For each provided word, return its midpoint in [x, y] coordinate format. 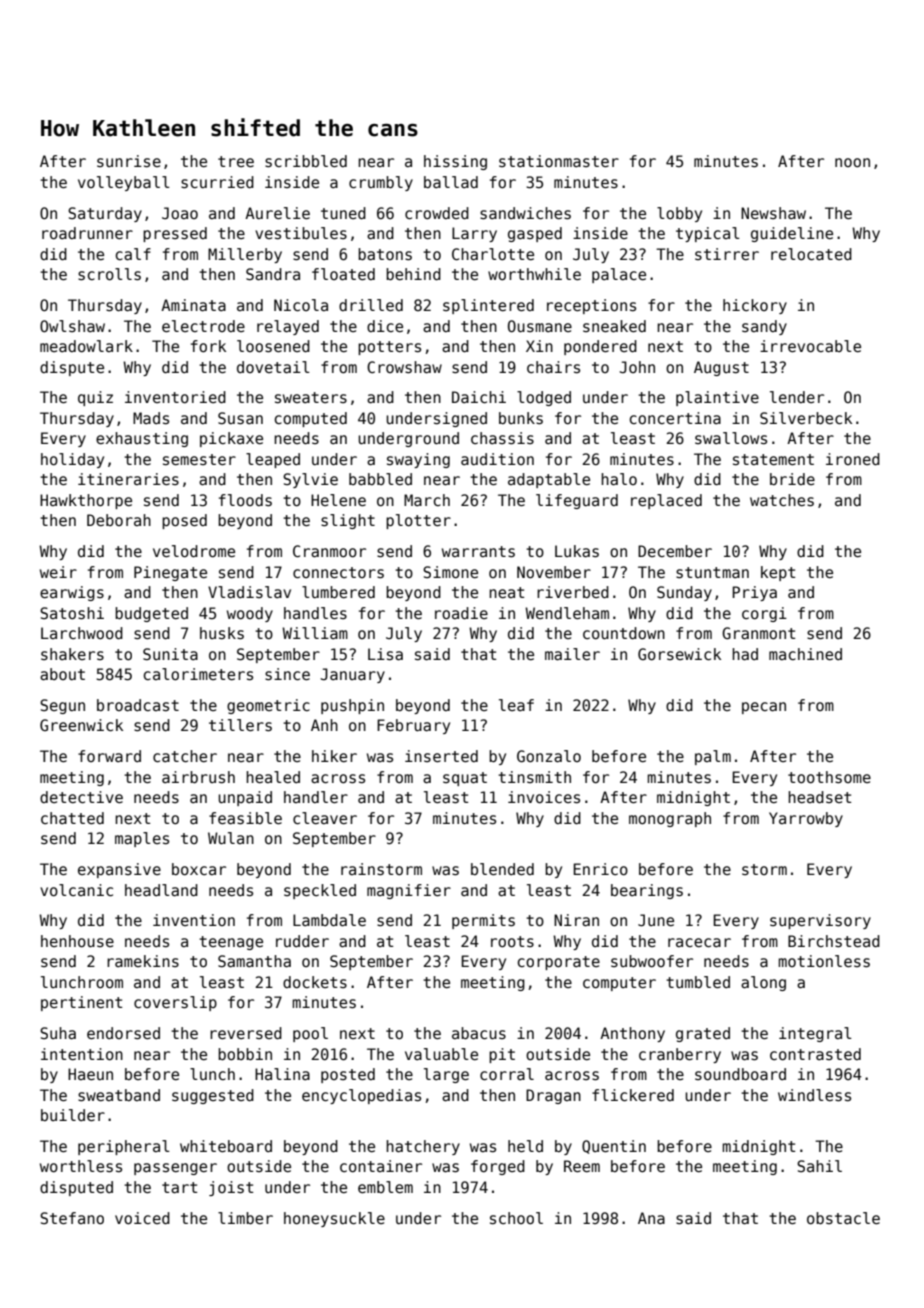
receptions [591, 306]
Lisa [385, 654]
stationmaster [559, 161]
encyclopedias [361, 1096]
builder [73, 1115]
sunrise [129, 161]
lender [797, 397]
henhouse [77, 941]
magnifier [409, 891]
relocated [811, 254]
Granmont [759, 633]
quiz [95, 398]
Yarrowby [806, 819]
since [287, 674]
